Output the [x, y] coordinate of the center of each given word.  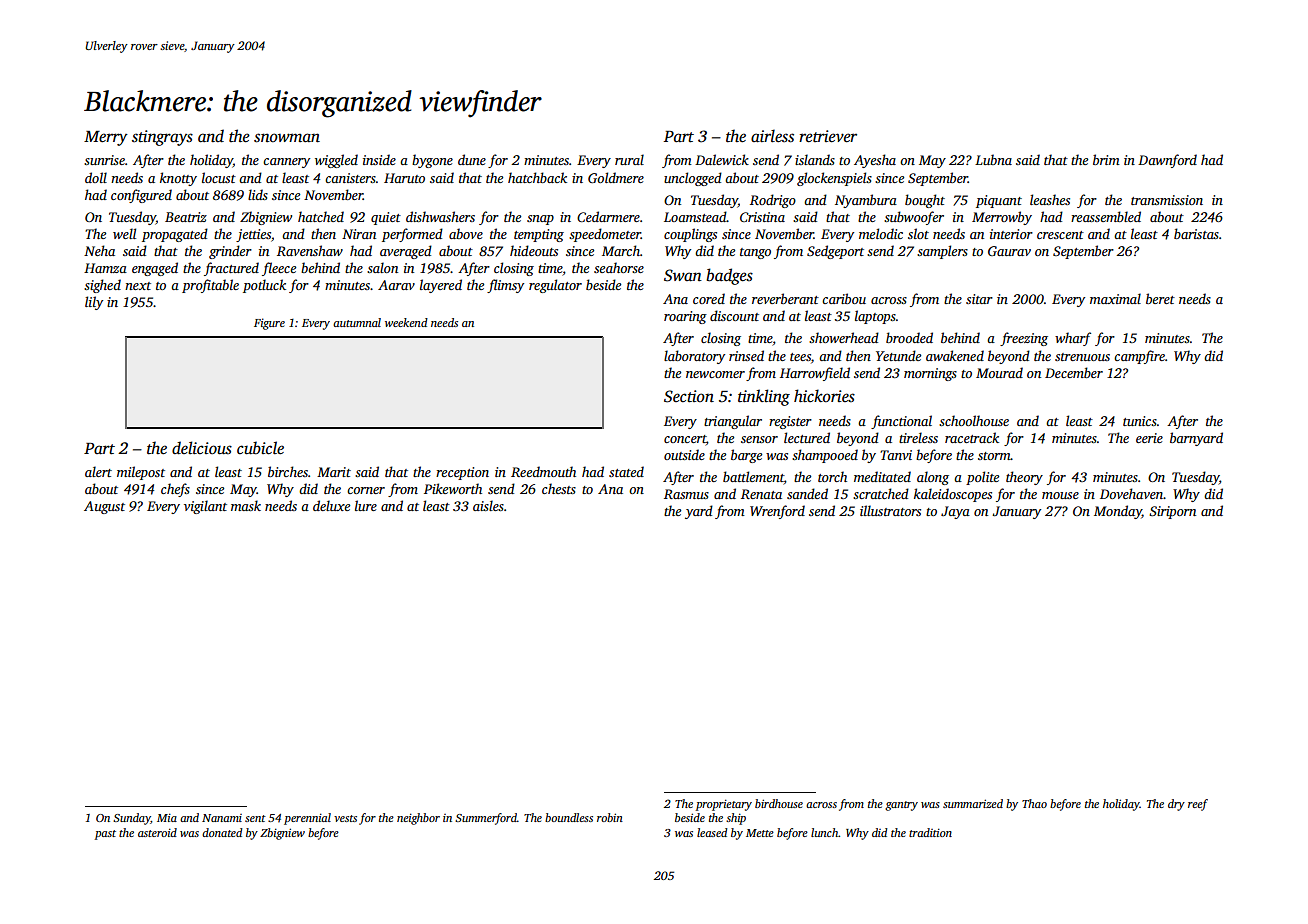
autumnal [357, 322]
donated [222, 832]
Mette [760, 833]
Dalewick [722, 159]
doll [96, 177]
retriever [828, 136]
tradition [930, 832]
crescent [1060, 235]
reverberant [785, 298]
